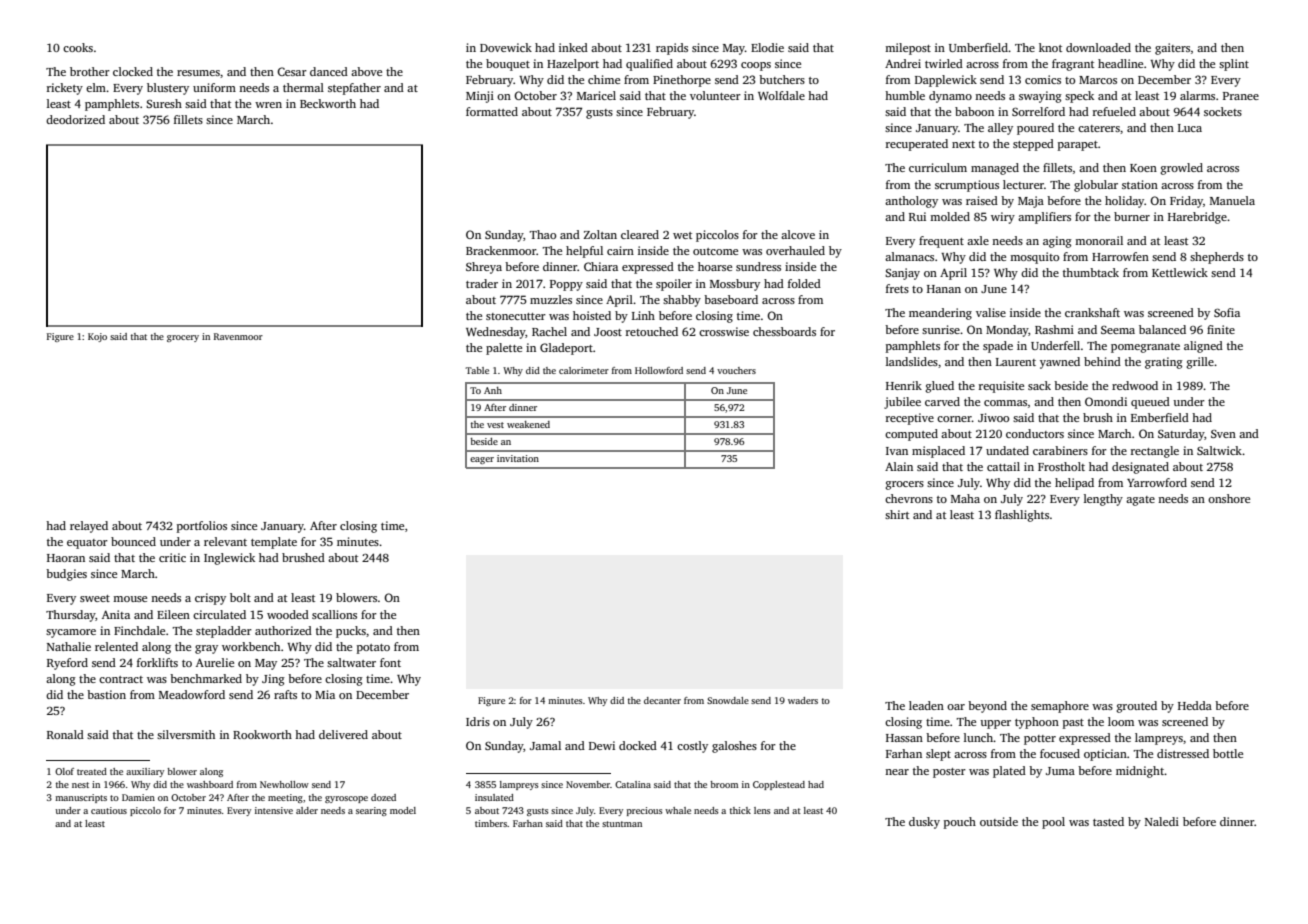 The width and height of the document is (1308, 924). What do you see at coordinates (897, 451) in the document?
I see `Ivan` at bounding box center [897, 451].
